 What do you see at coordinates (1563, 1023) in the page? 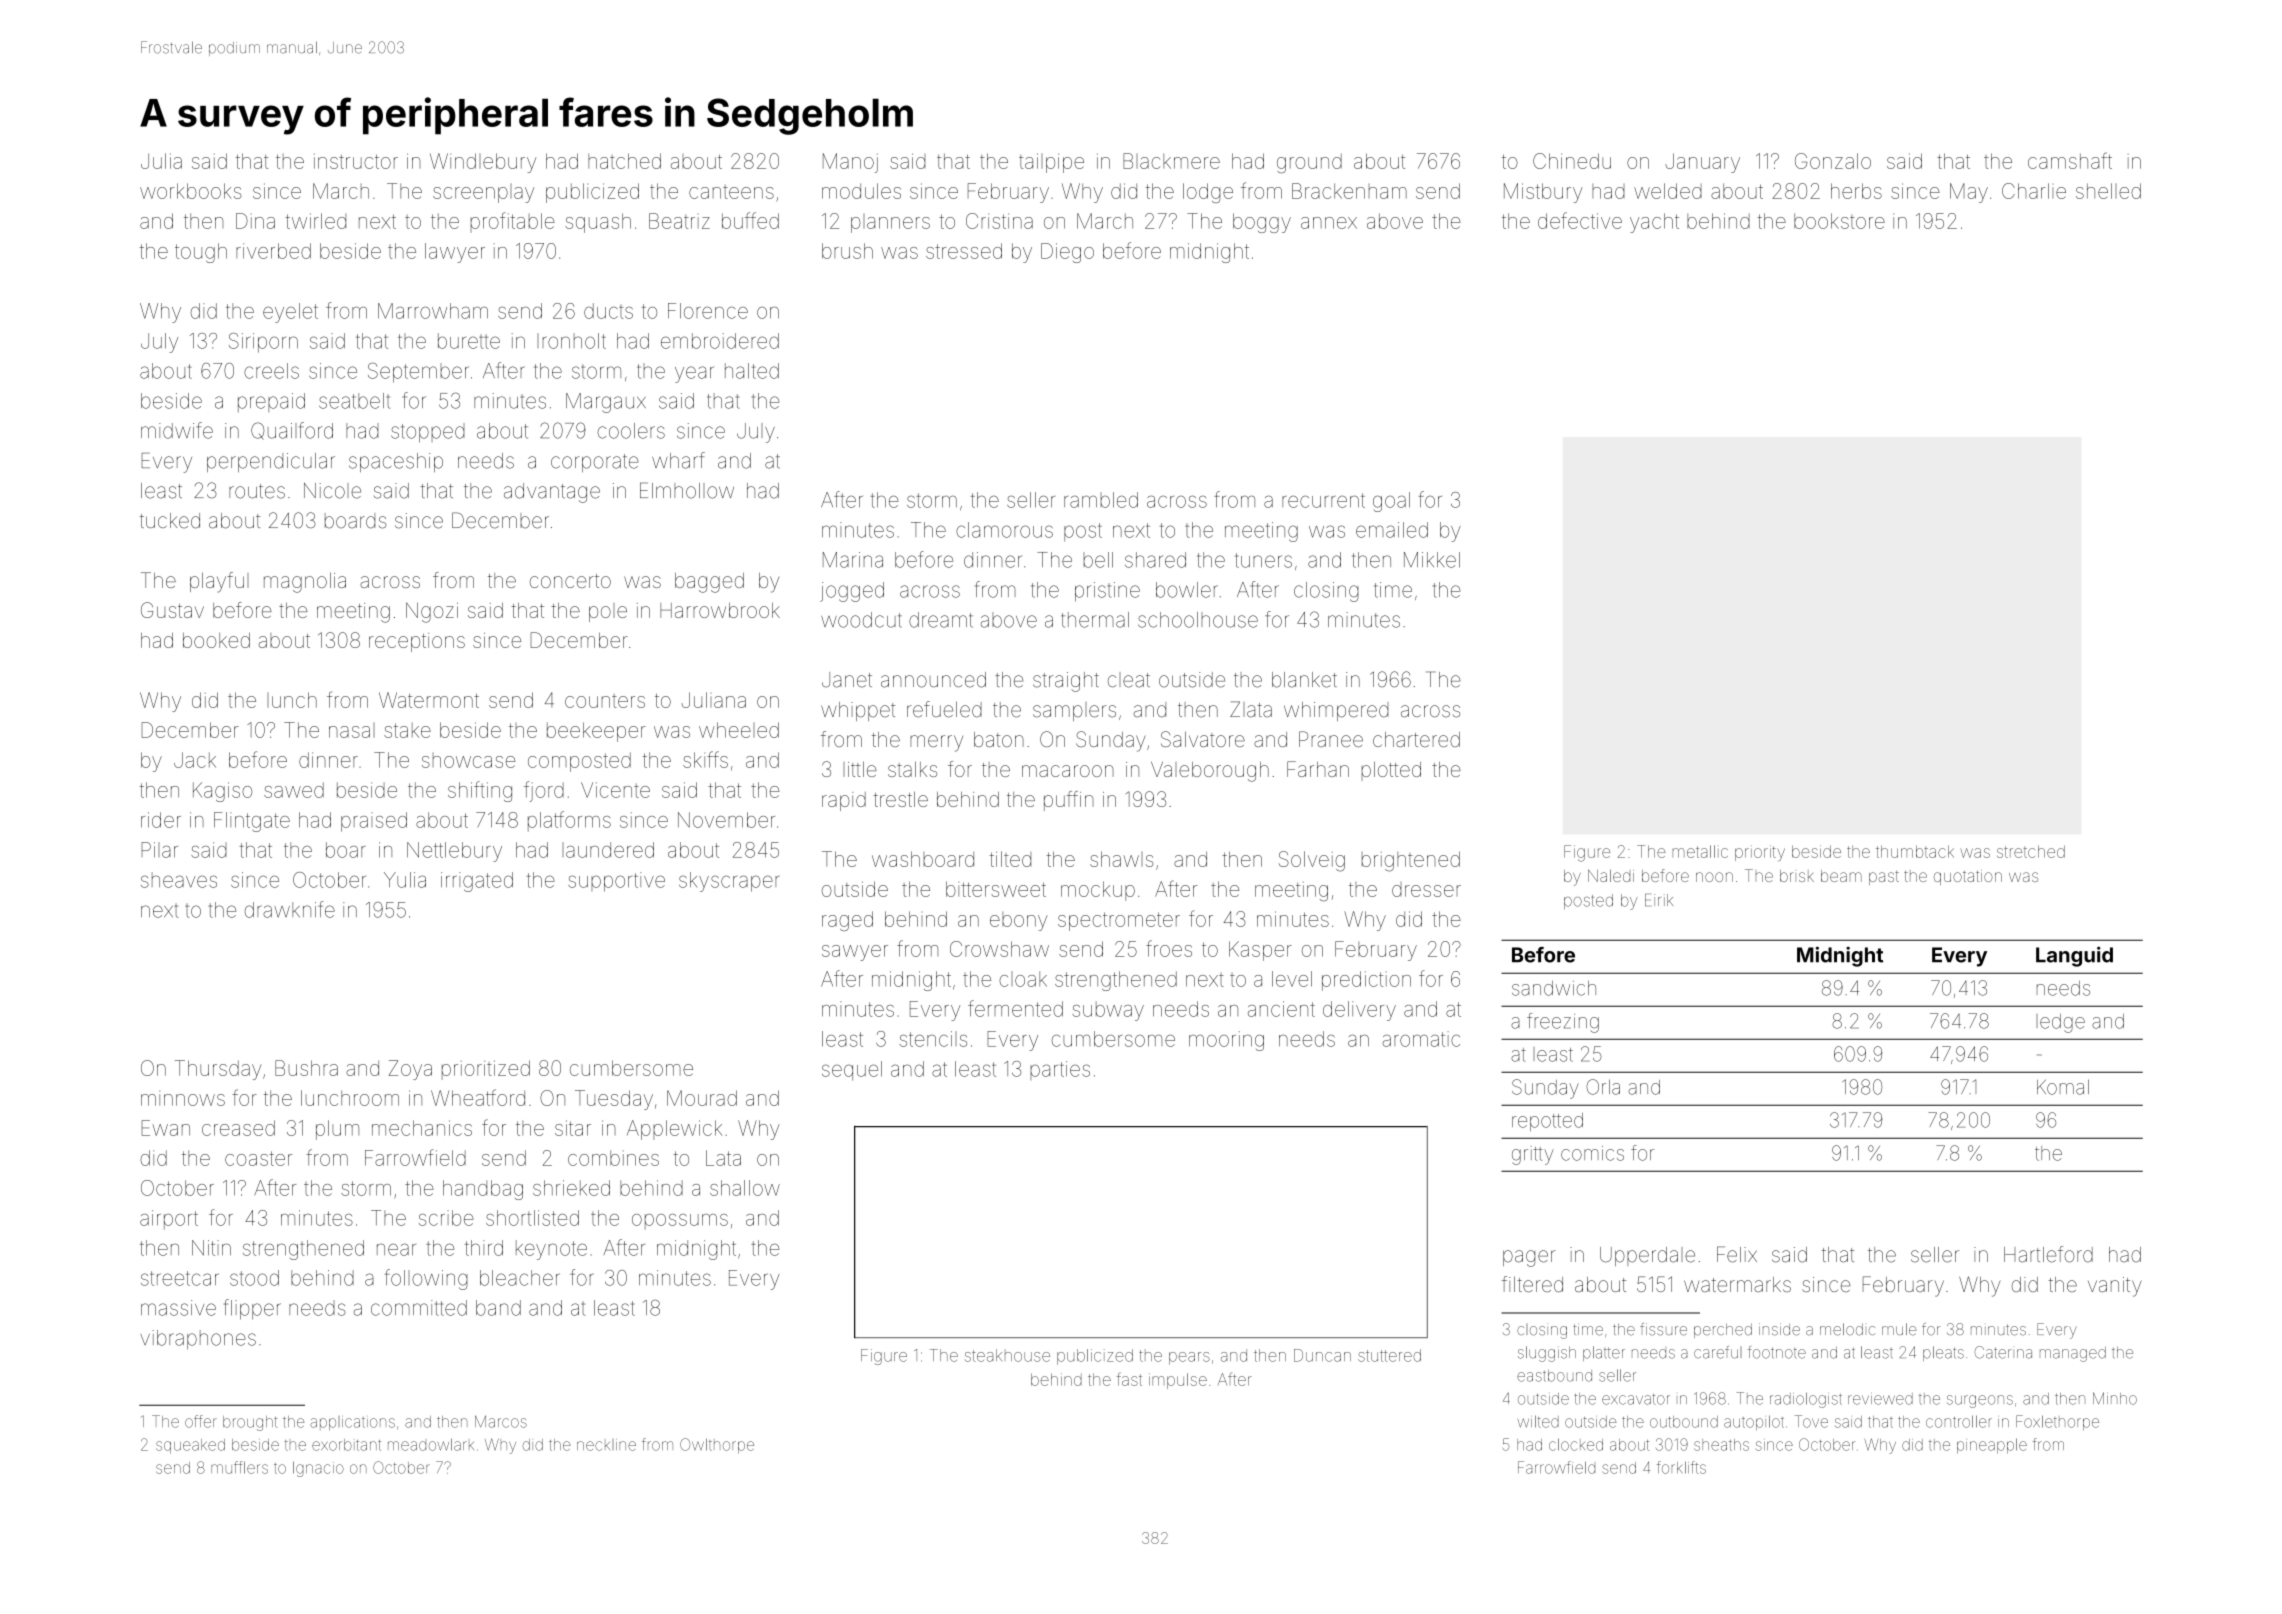
I see `freezing` at bounding box center [1563, 1023].
